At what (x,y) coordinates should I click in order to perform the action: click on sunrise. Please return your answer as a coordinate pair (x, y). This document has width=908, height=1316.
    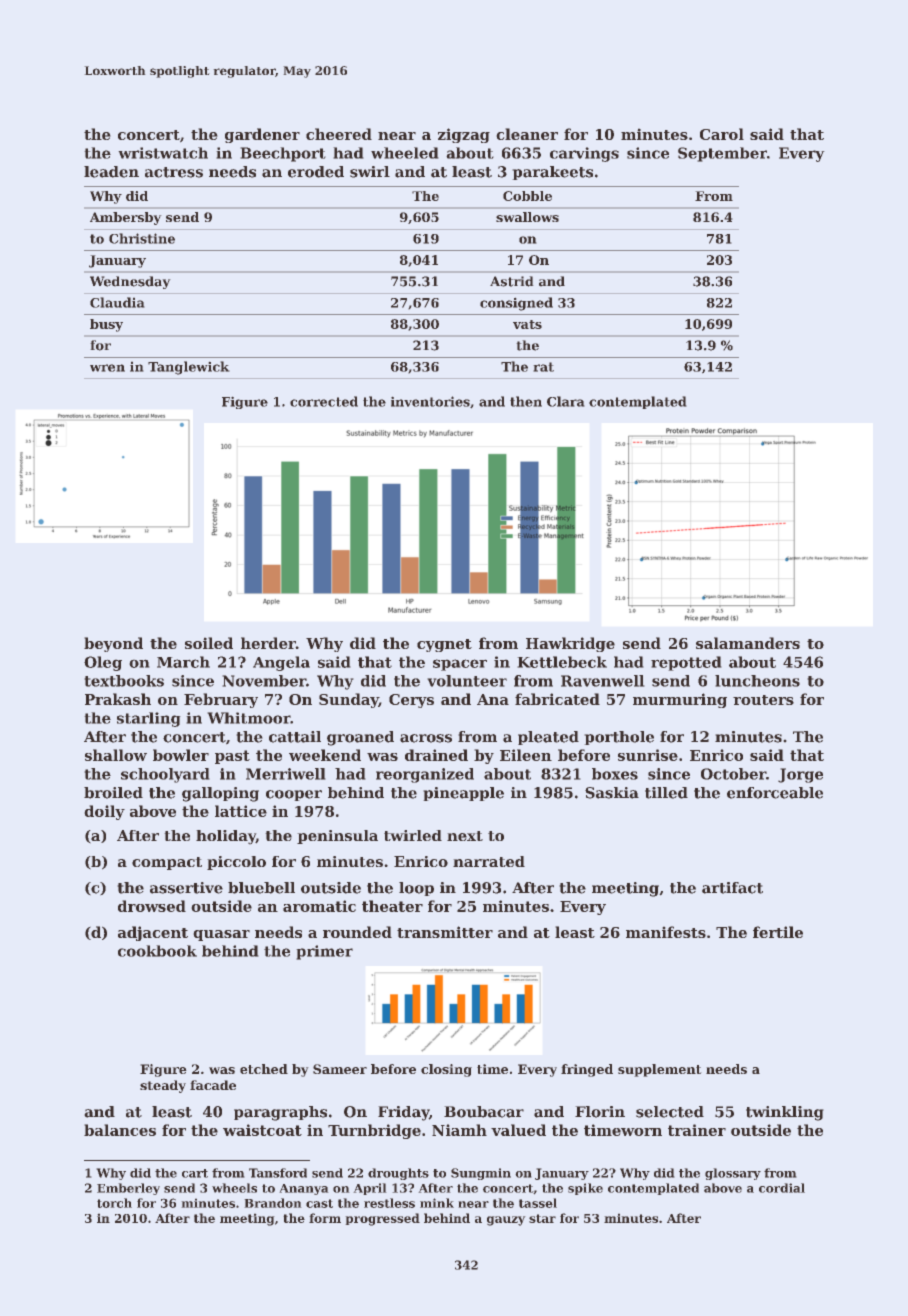
    Looking at the image, I should click on (648, 755).
